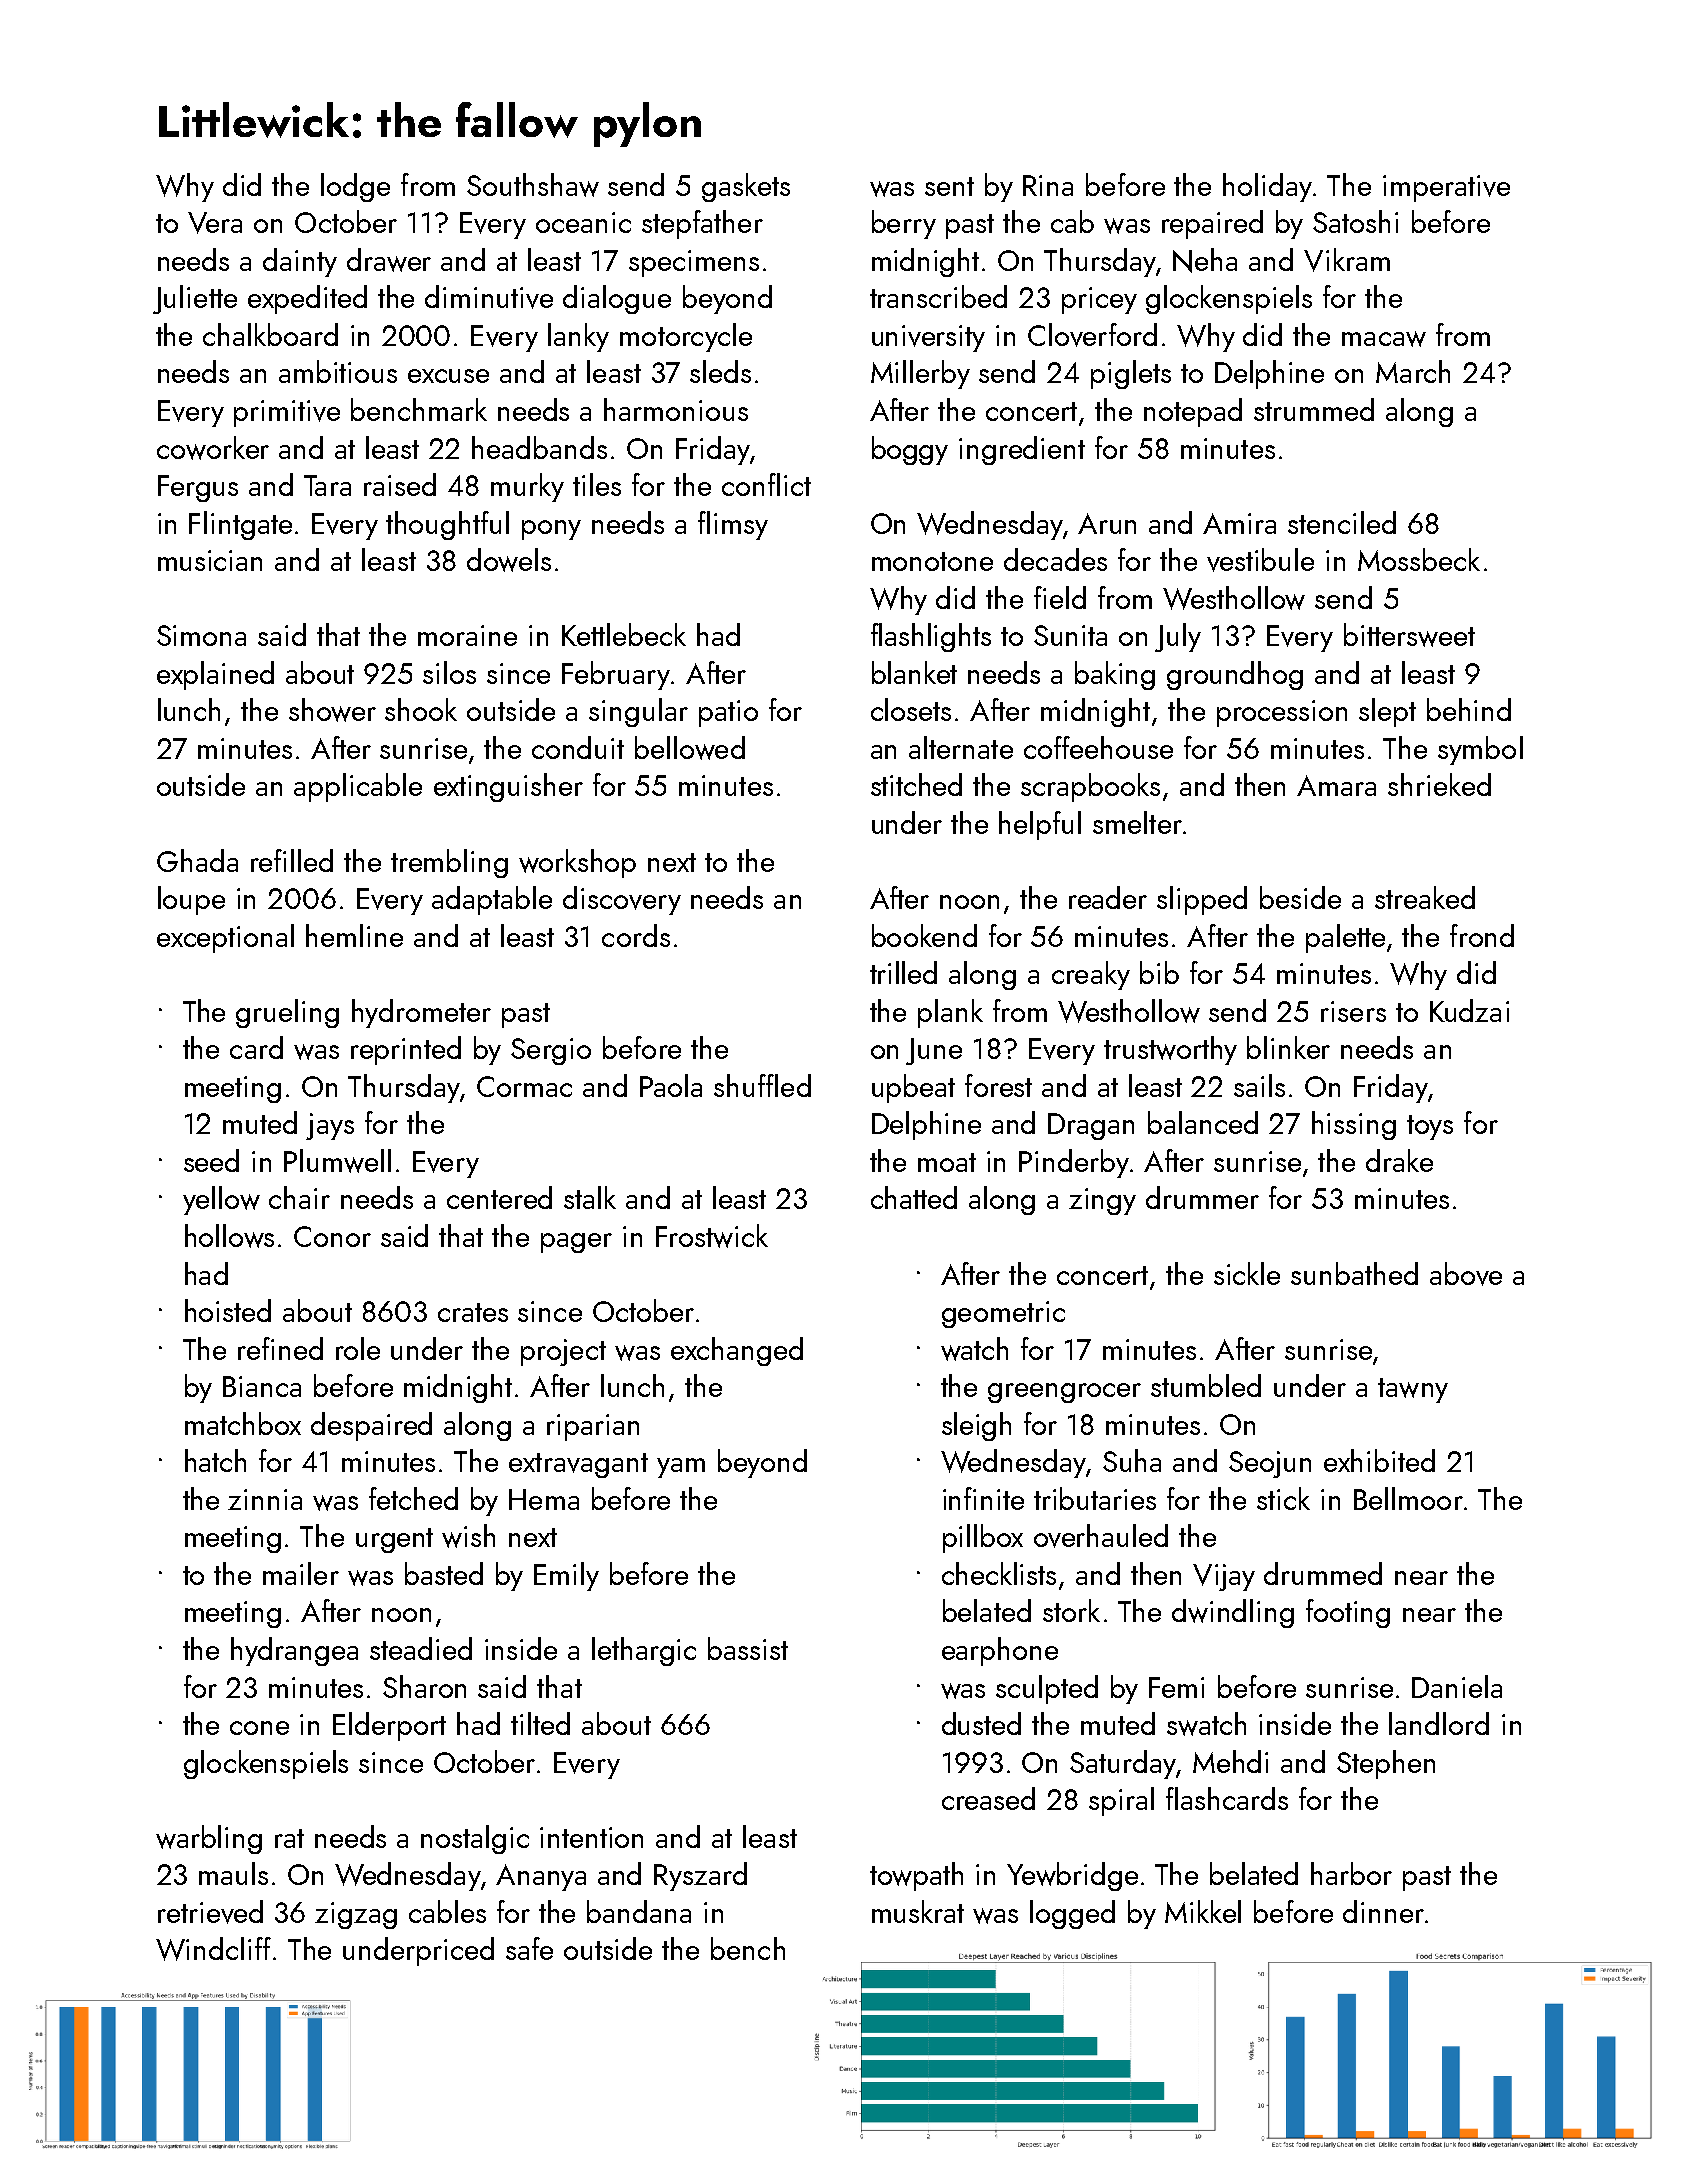  I want to click on Fergus, so click(198, 488).
